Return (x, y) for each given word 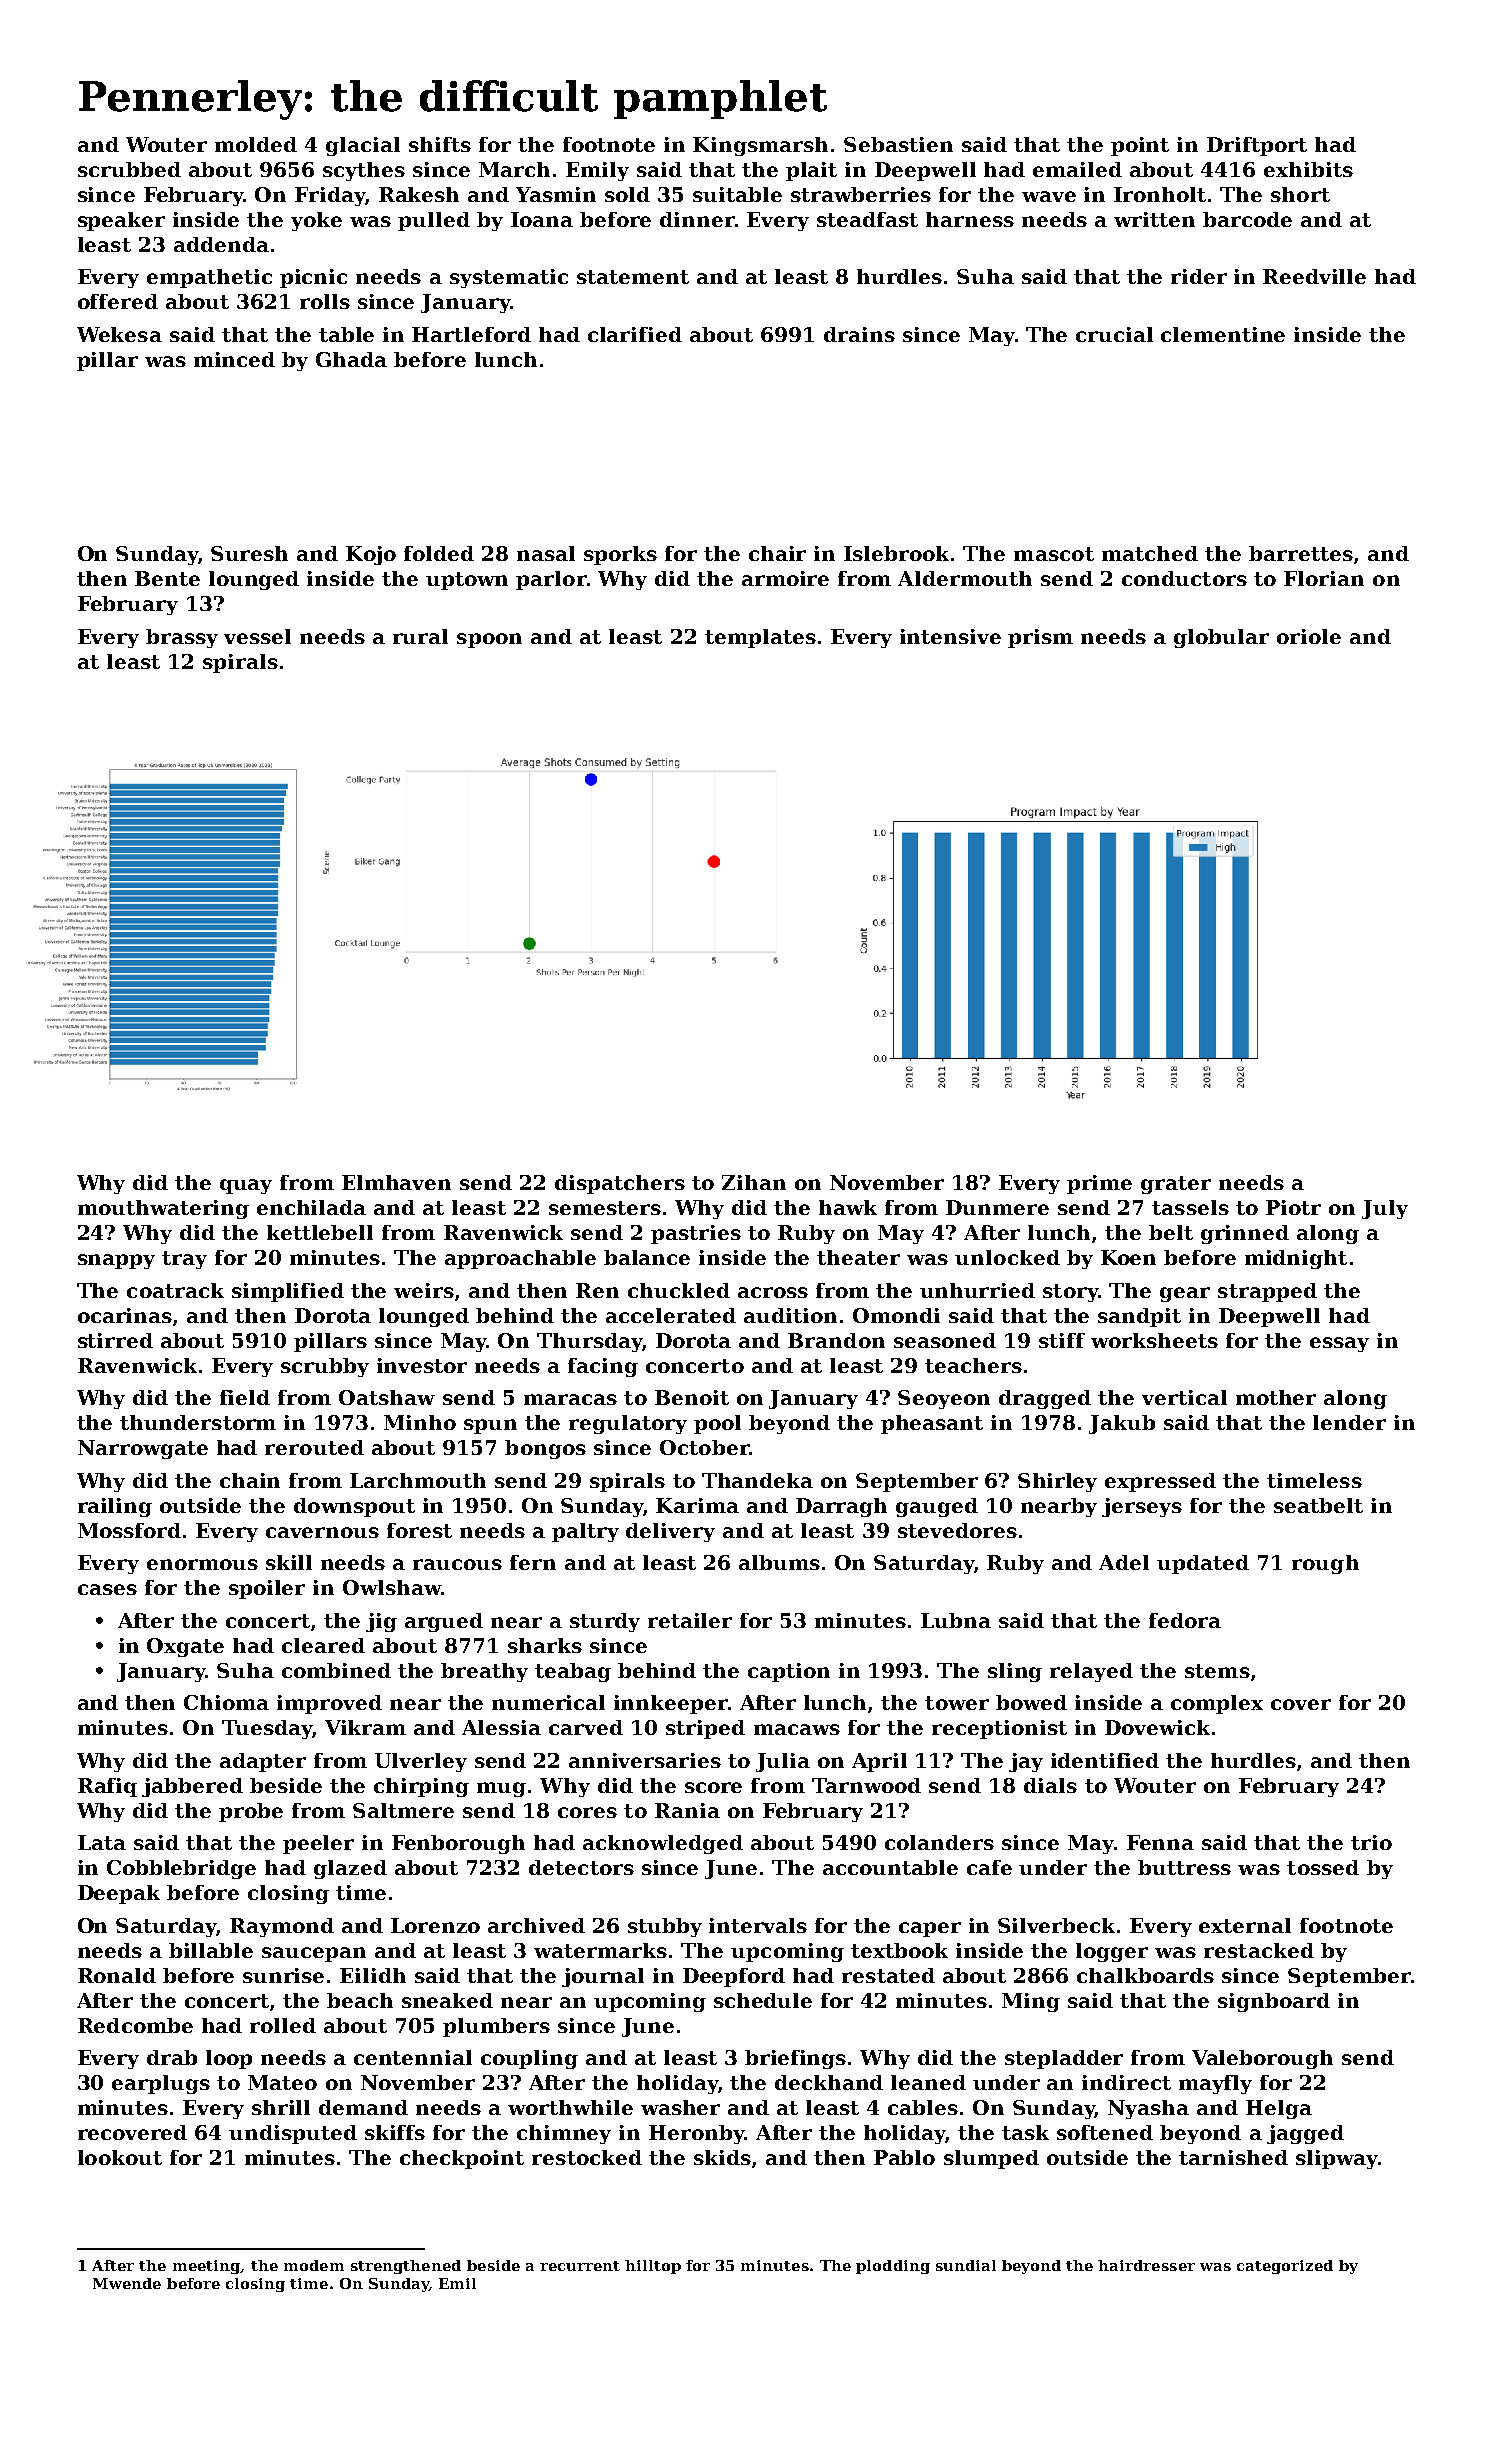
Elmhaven (396, 1182)
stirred (115, 1340)
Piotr (1293, 1207)
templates (760, 638)
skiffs (395, 2132)
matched (1150, 553)
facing (603, 1367)
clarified (635, 334)
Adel (1124, 1562)
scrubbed (129, 169)
